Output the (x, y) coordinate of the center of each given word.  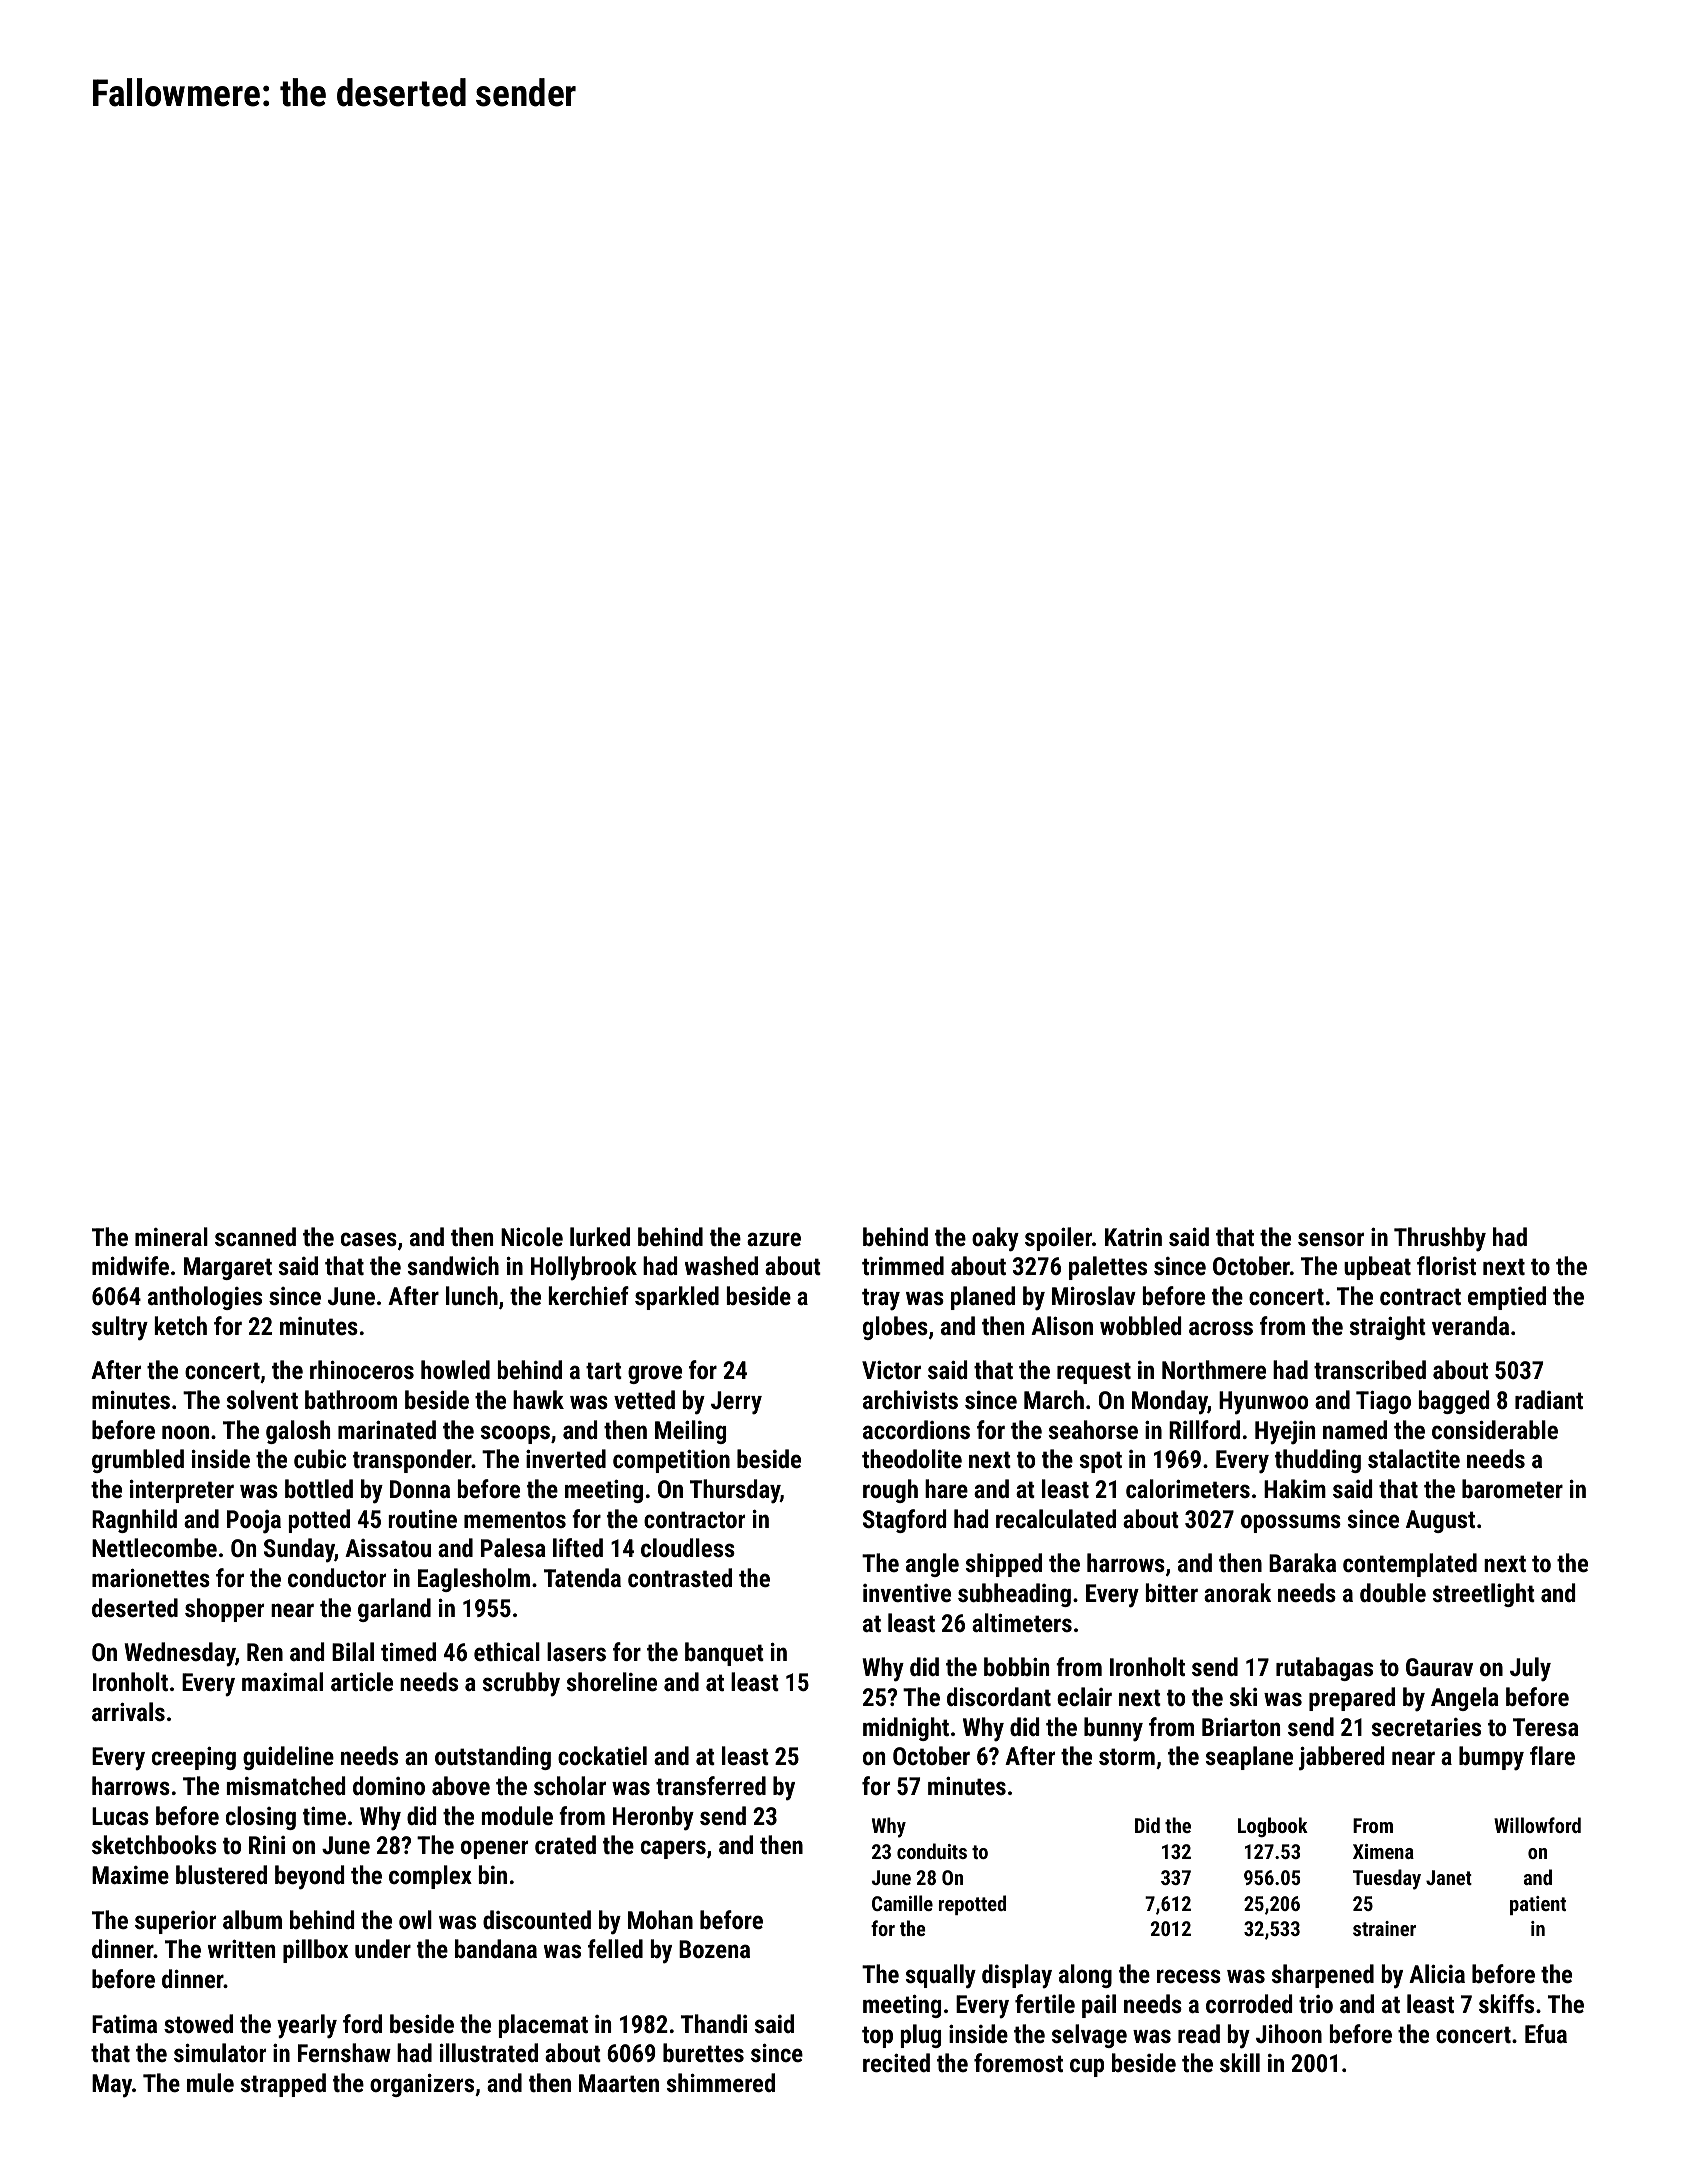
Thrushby (1440, 1239)
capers (673, 1849)
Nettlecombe (154, 1547)
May (112, 2086)
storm (1127, 1756)
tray (881, 1299)
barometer (1512, 1488)
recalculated (1056, 1518)
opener (494, 1849)
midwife (130, 1265)
